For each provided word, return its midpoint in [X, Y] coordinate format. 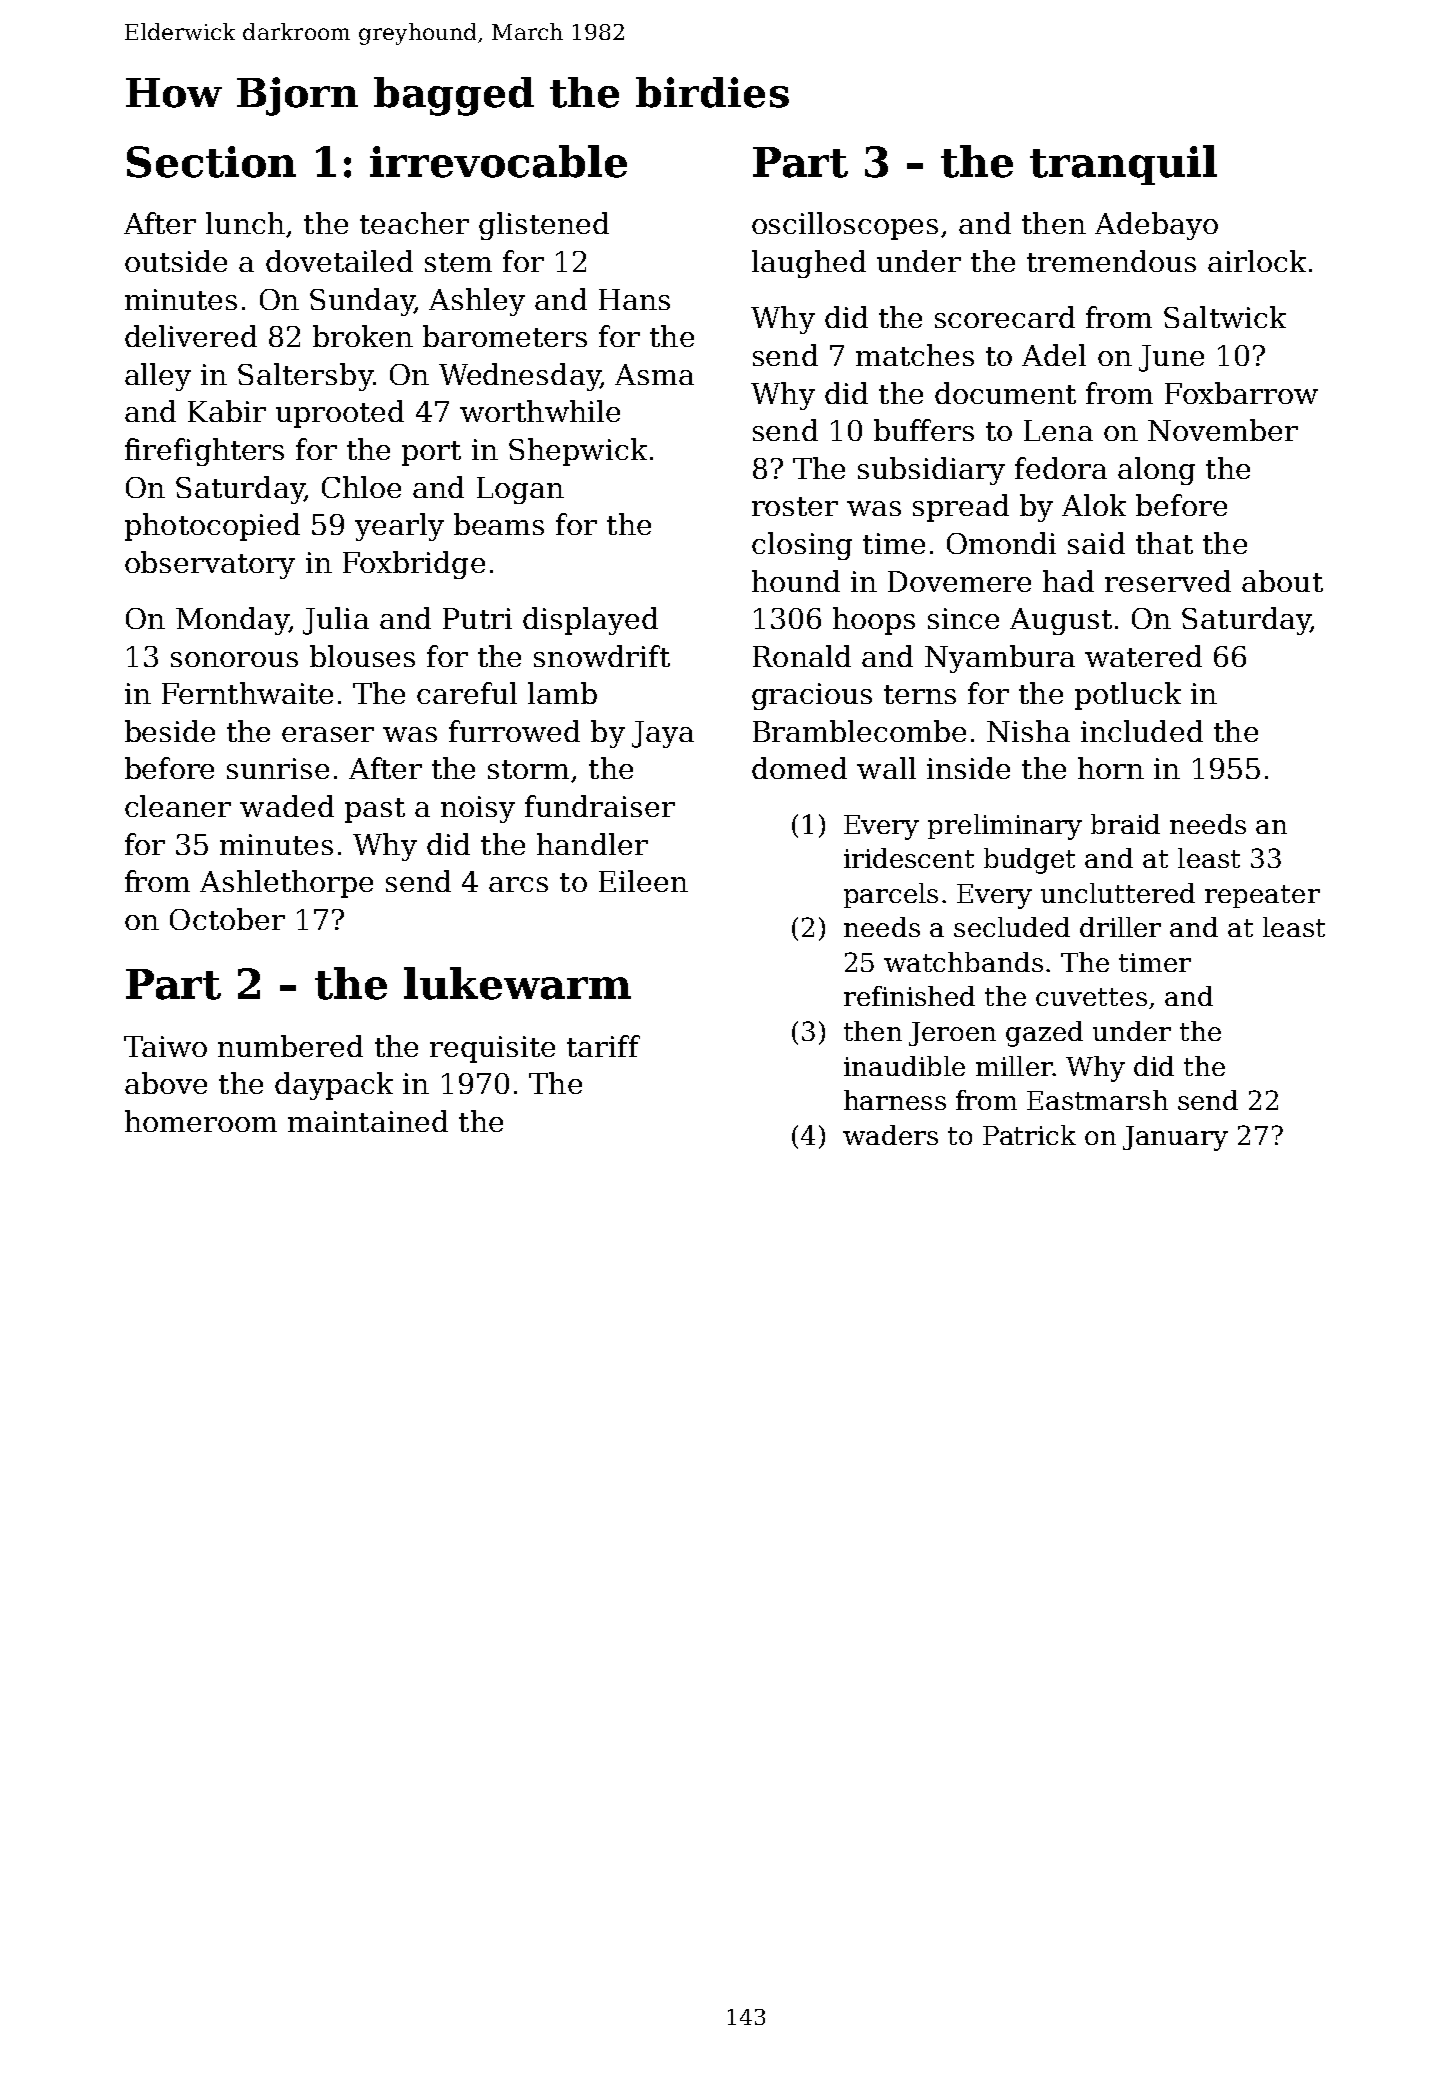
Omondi [1001, 543]
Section [211, 162]
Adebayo [1156, 226]
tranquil [1123, 165]
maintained [368, 1121]
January [1175, 1138]
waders [890, 1135]
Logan [520, 490]
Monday [232, 621]
